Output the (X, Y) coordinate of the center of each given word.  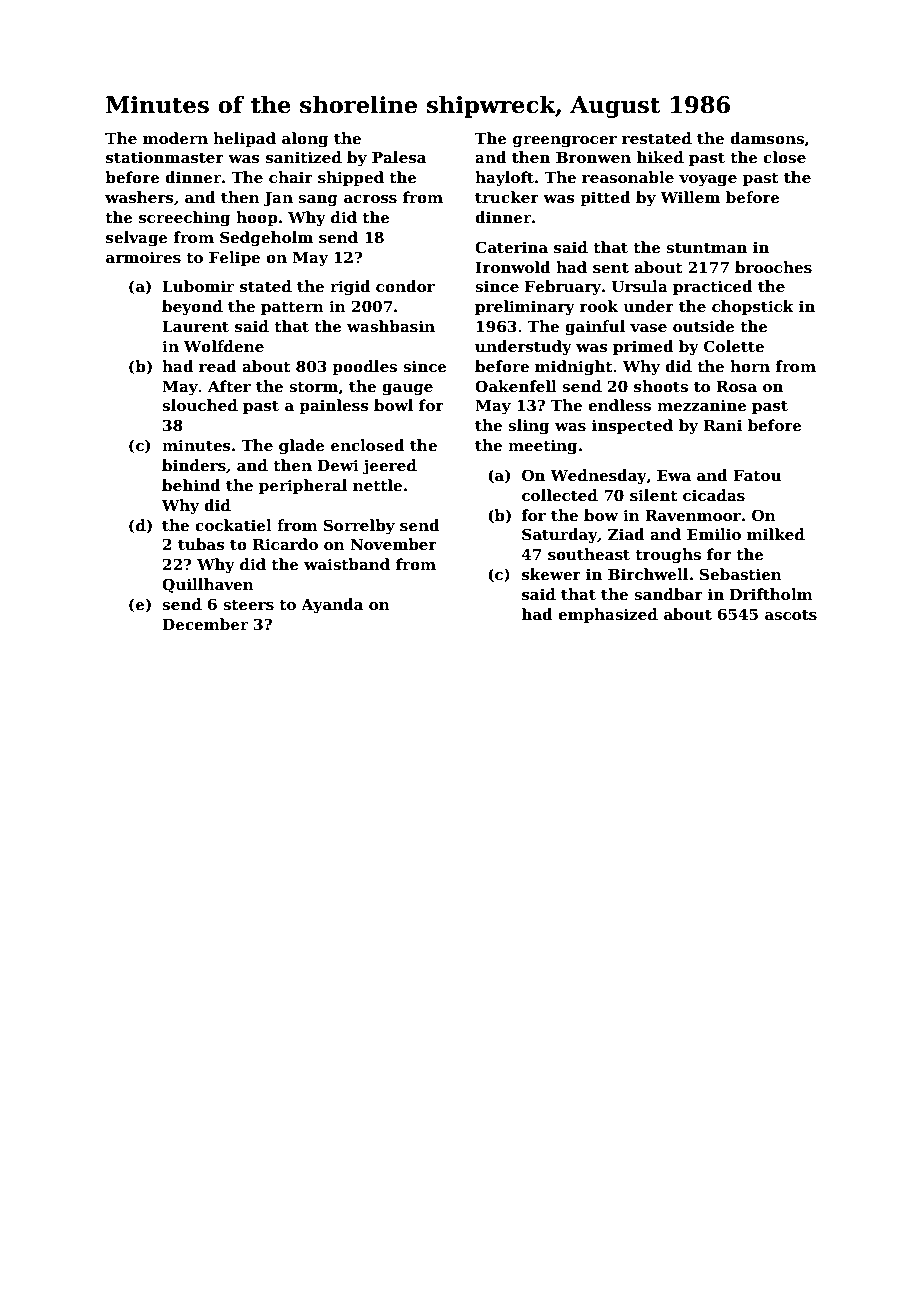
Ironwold (513, 267)
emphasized (608, 615)
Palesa (399, 157)
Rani (723, 425)
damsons (767, 138)
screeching (185, 219)
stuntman (706, 248)
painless (334, 406)
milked (776, 534)
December (205, 624)
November (393, 544)
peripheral (303, 486)
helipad (244, 139)
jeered (390, 467)
